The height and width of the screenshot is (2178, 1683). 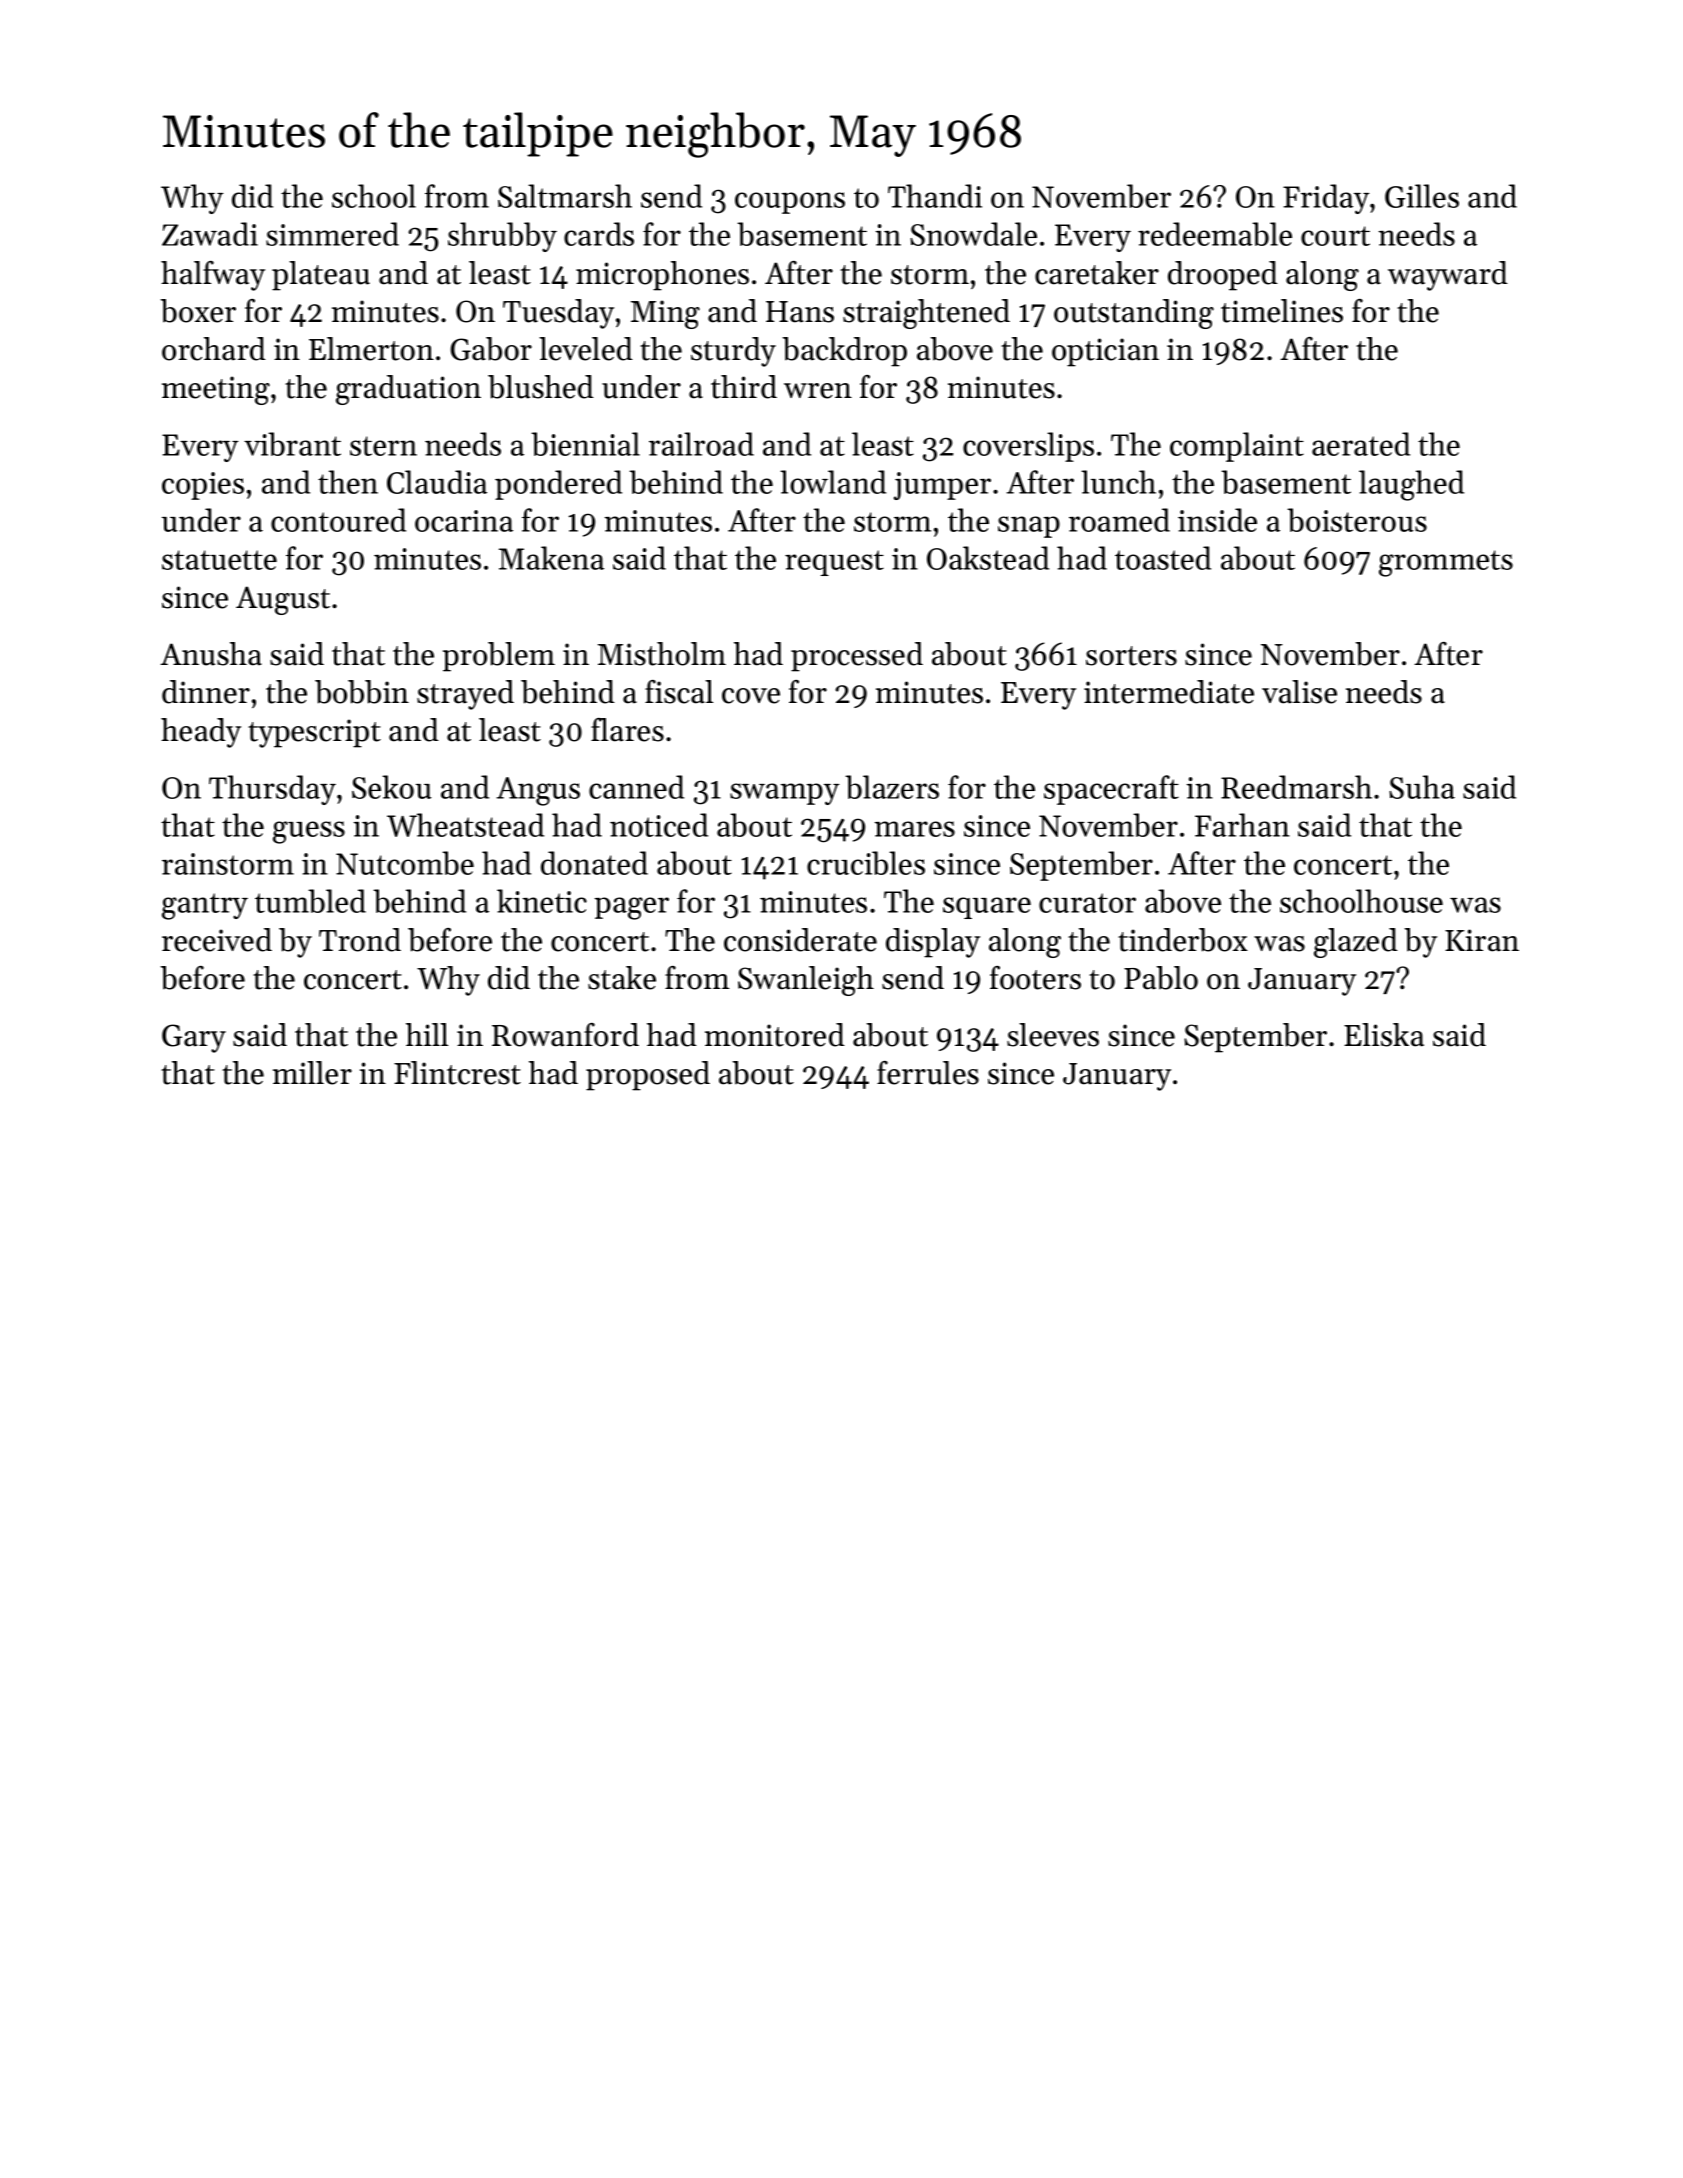 What do you see at coordinates (332, 234) in the screenshot?
I see `simmered` at bounding box center [332, 234].
